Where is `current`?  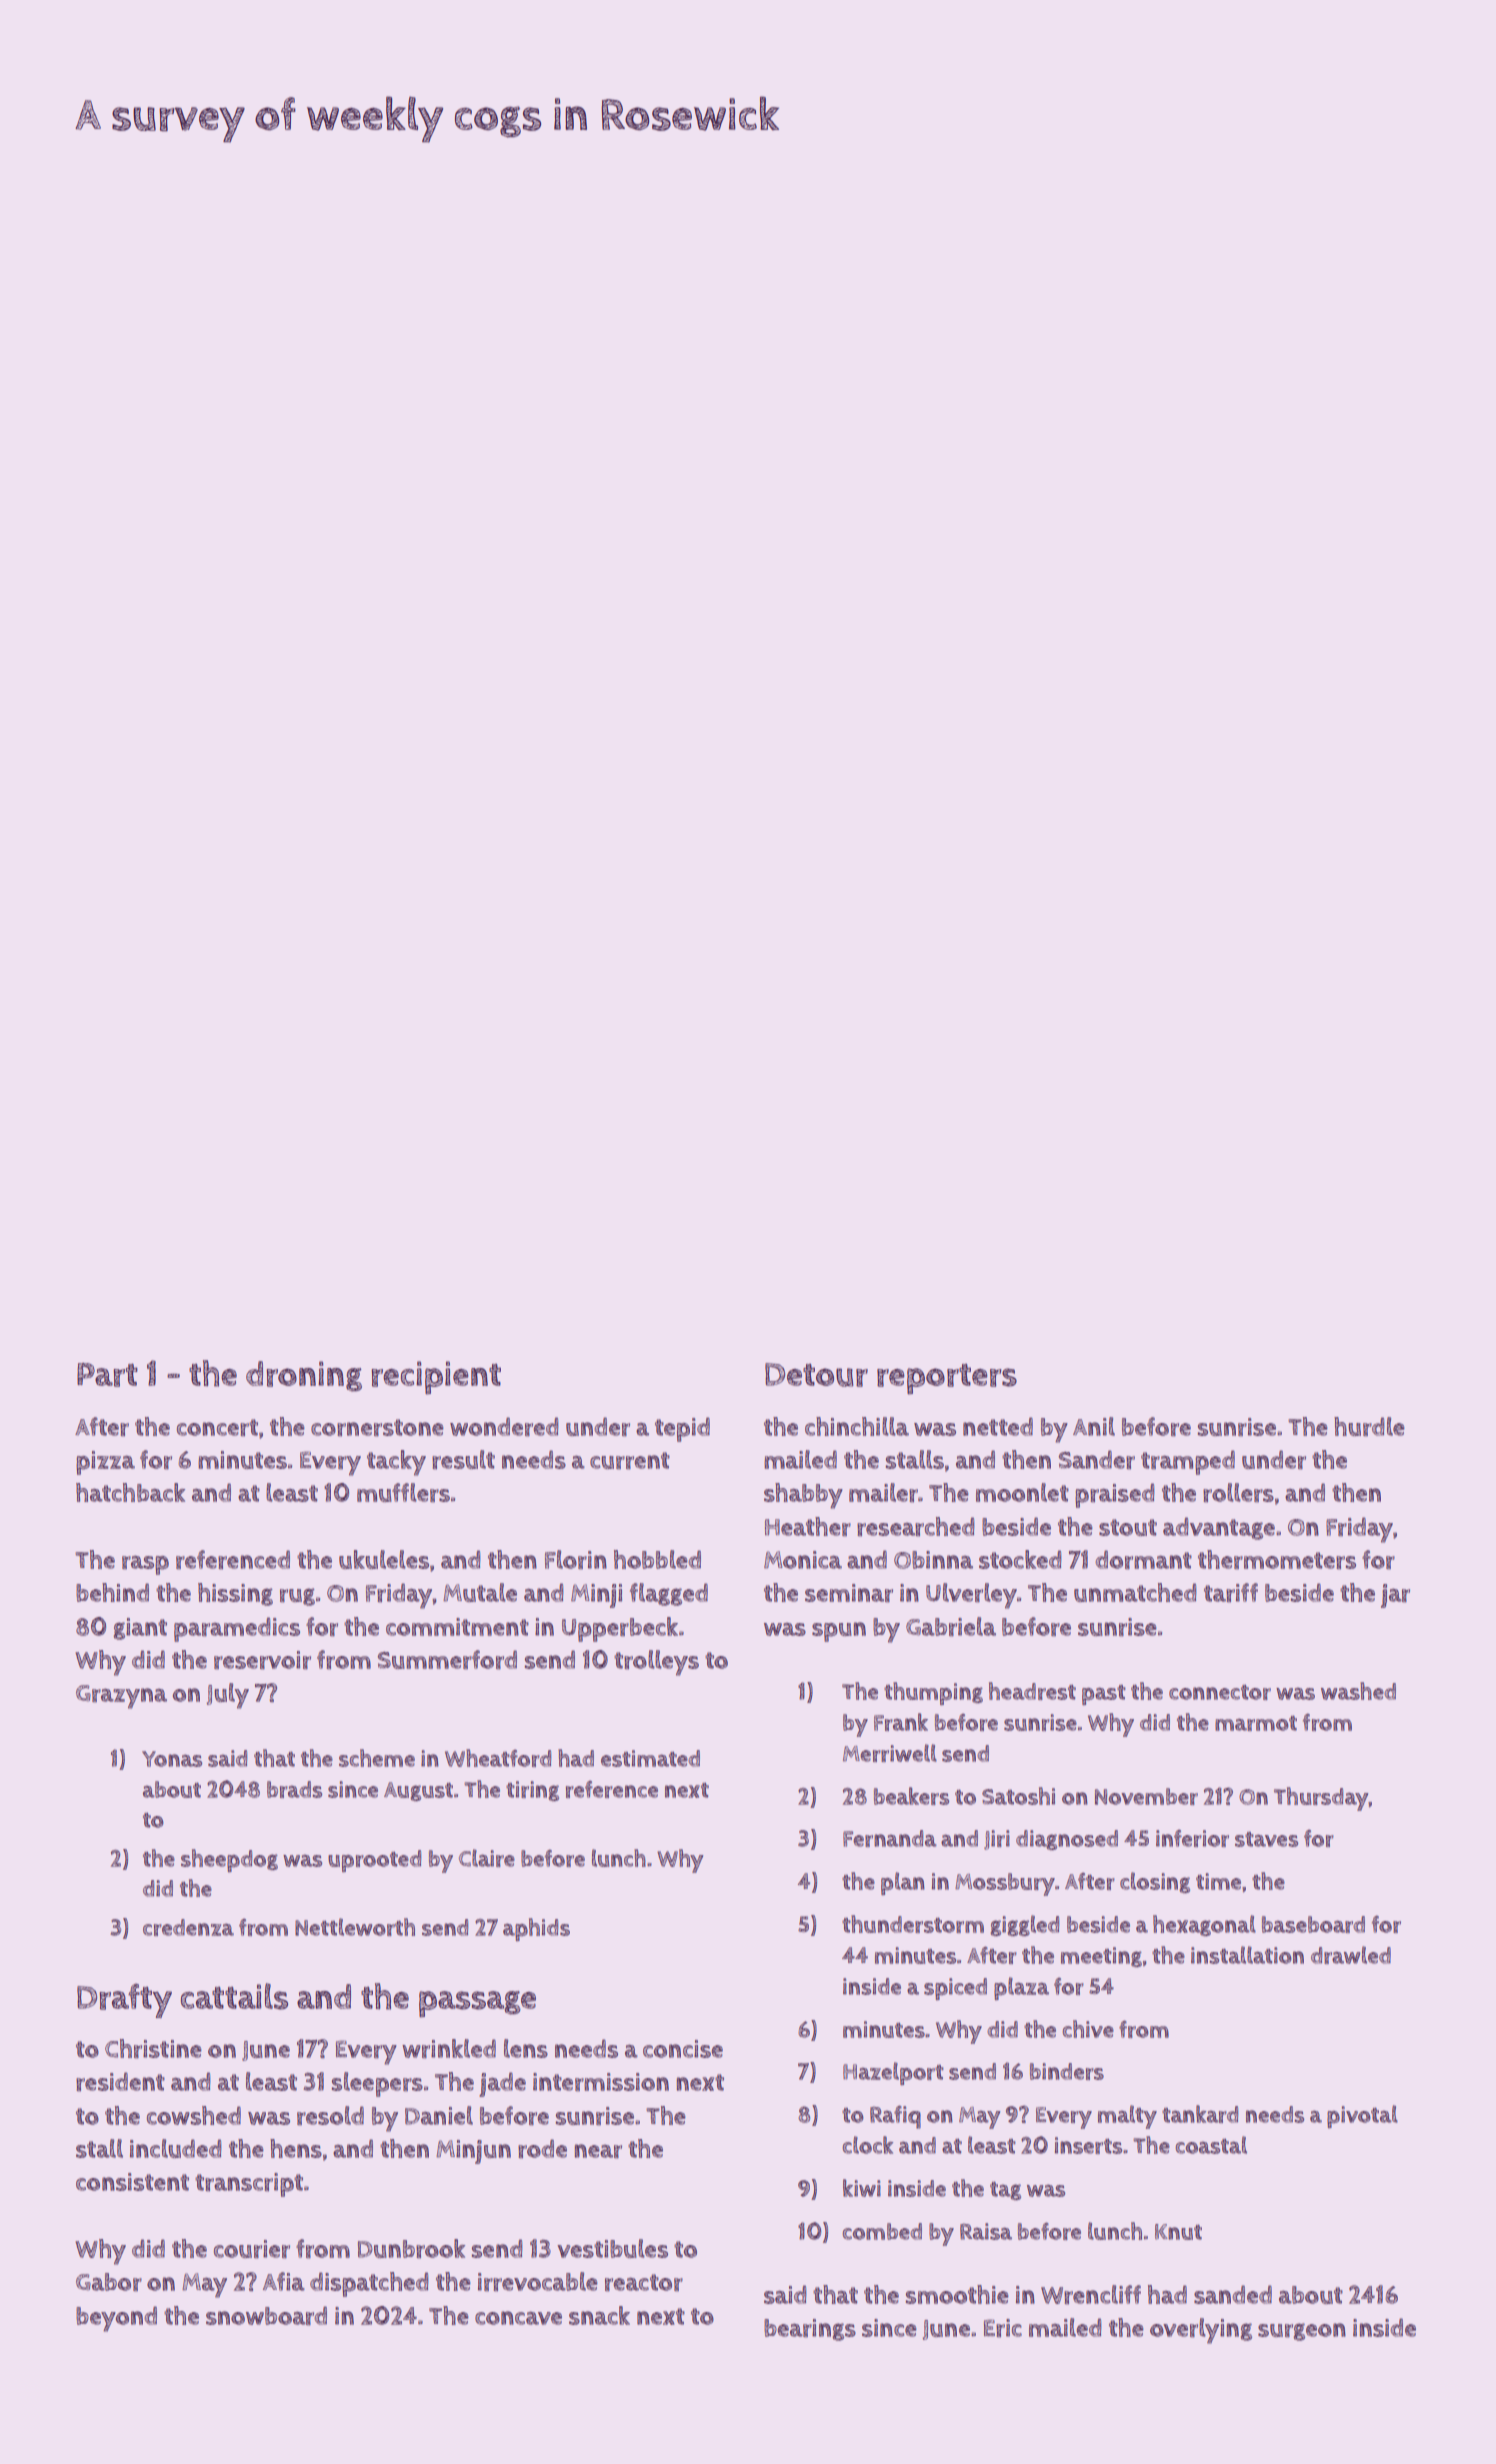
current is located at coordinates (630, 1461).
